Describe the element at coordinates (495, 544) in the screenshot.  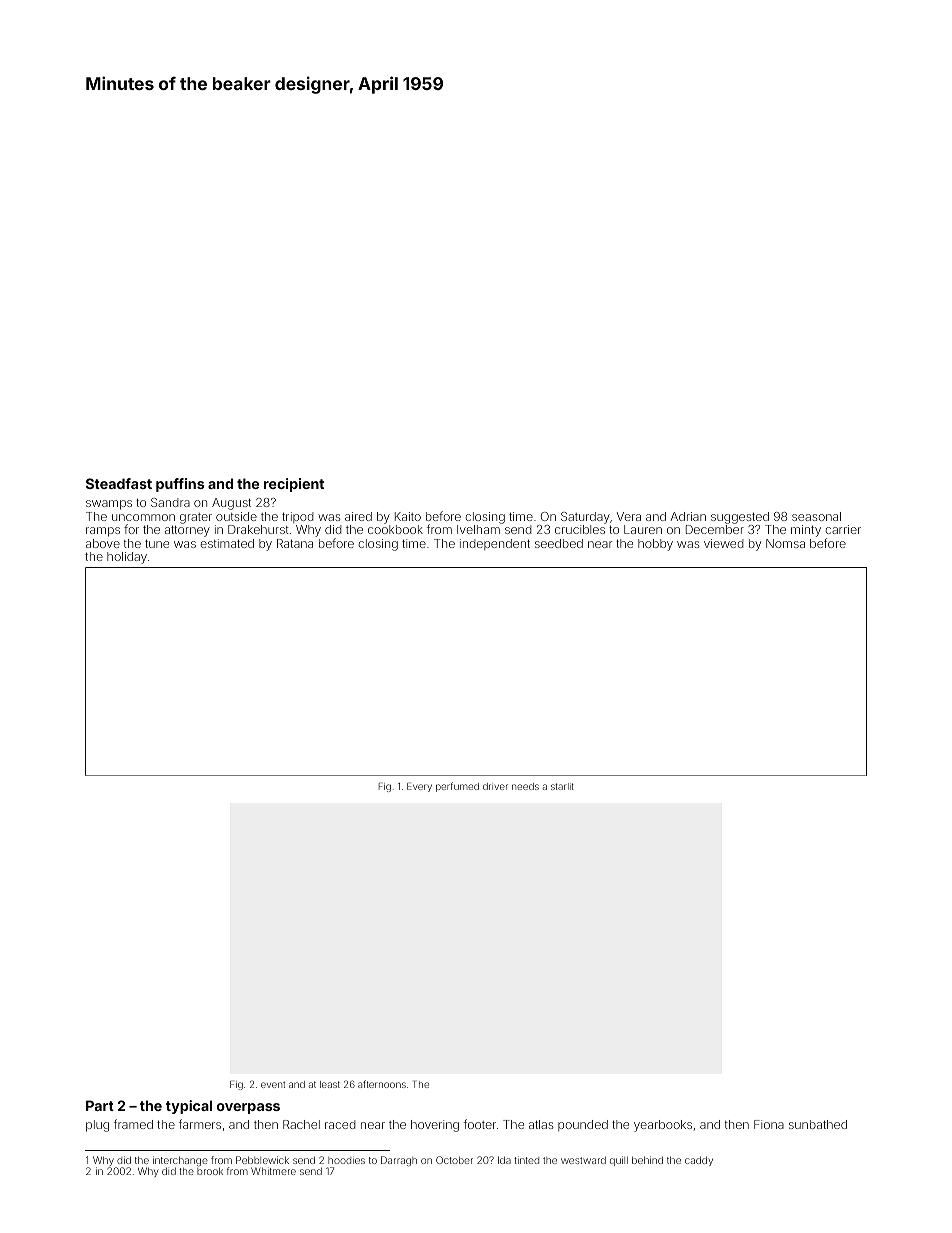
I see `independent` at that location.
